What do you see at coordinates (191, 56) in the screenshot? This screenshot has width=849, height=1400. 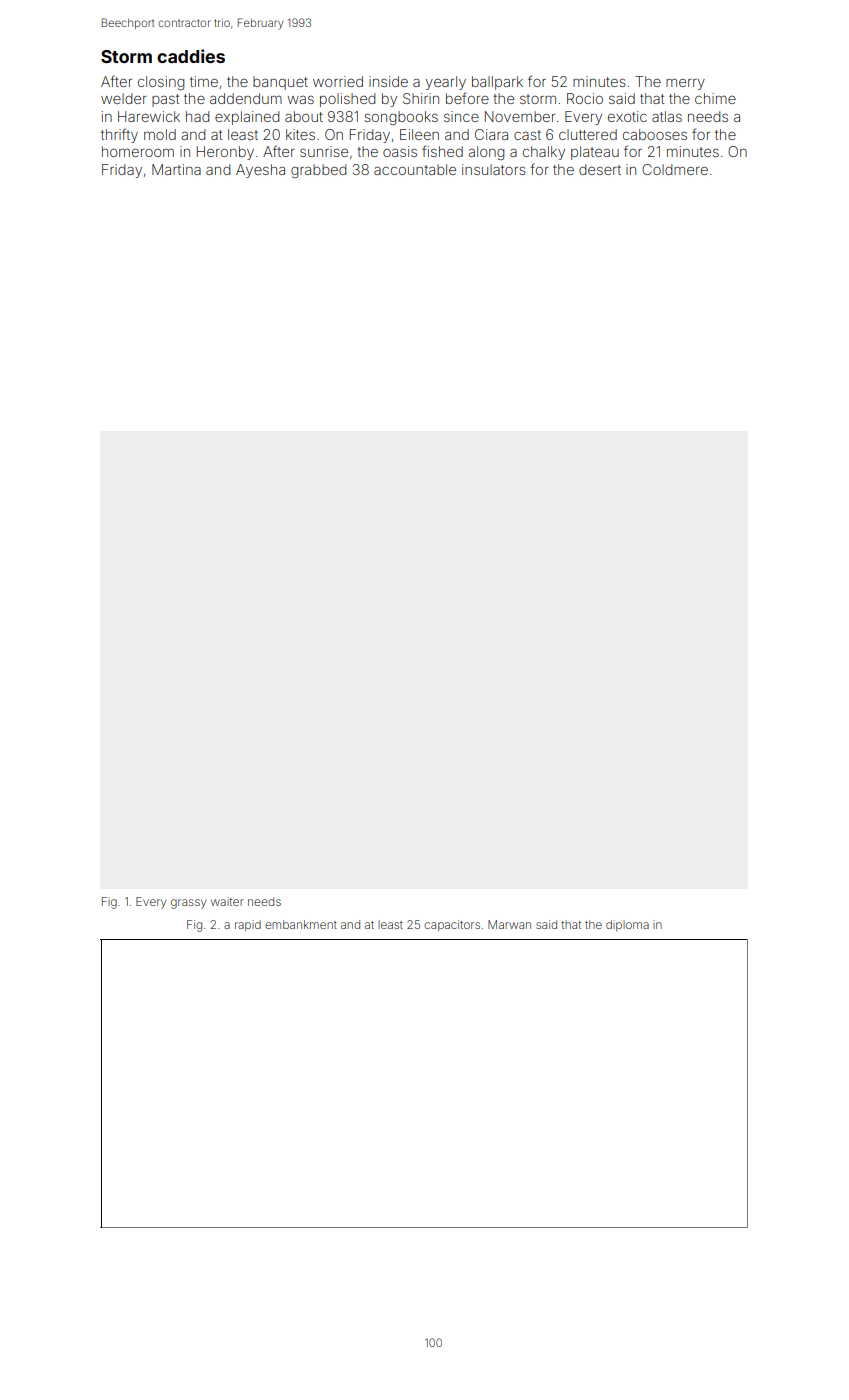 I see `caddies` at bounding box center [191, 56].
